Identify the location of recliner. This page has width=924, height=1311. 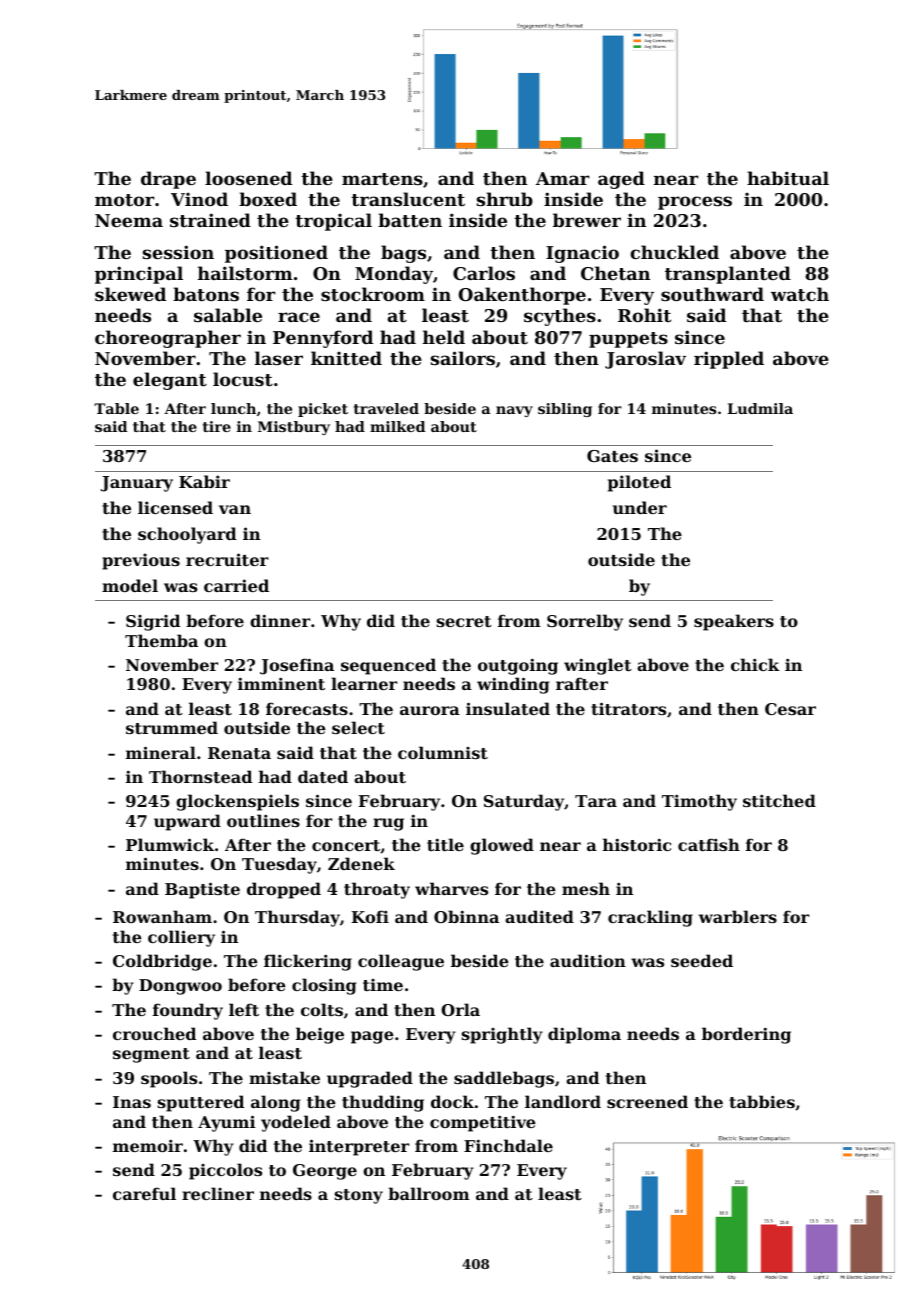
(218, 1193).
